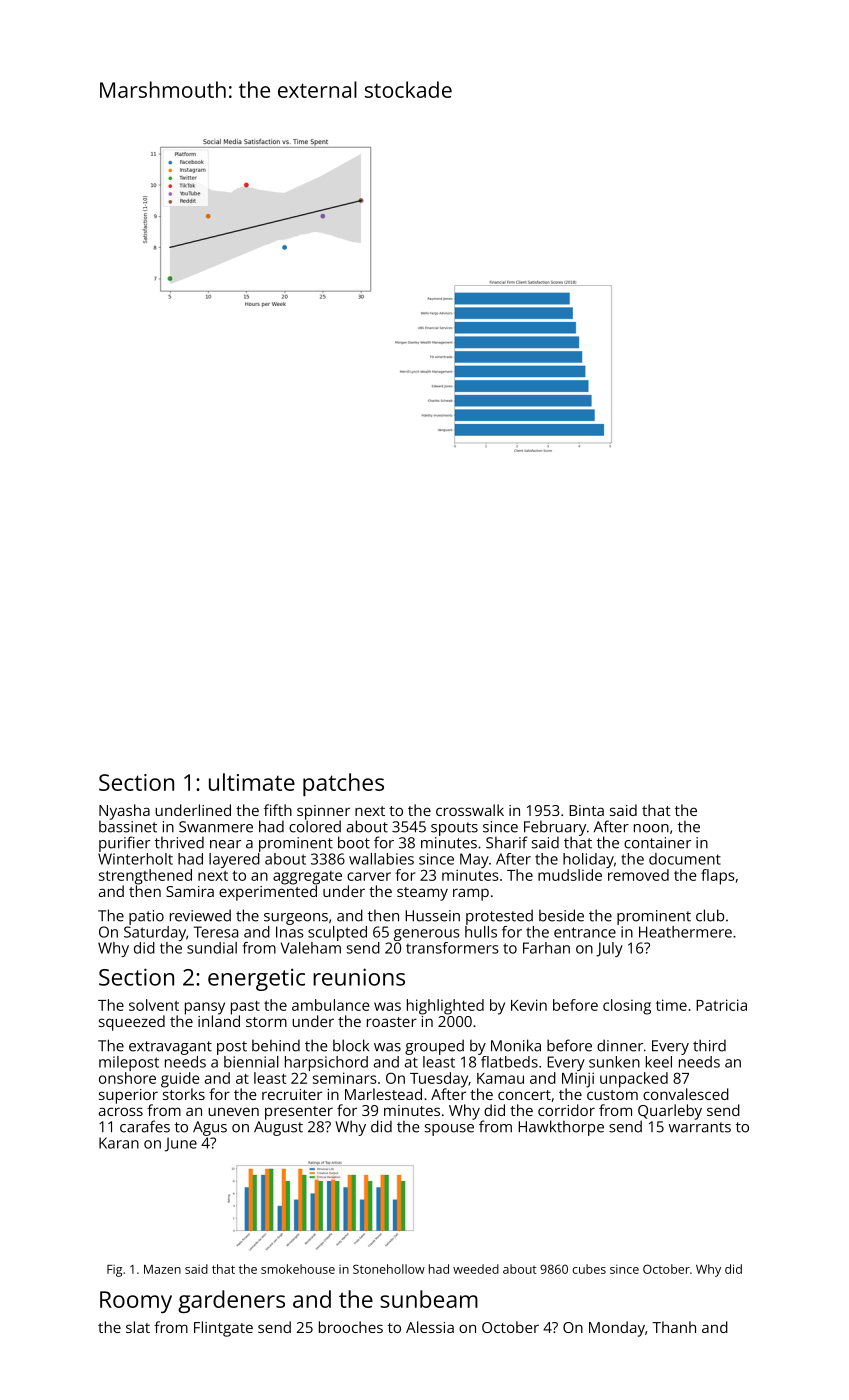 The height and width of the screenshot is (1400, 849). I want to click on Thanh, so click(674, 1327).
